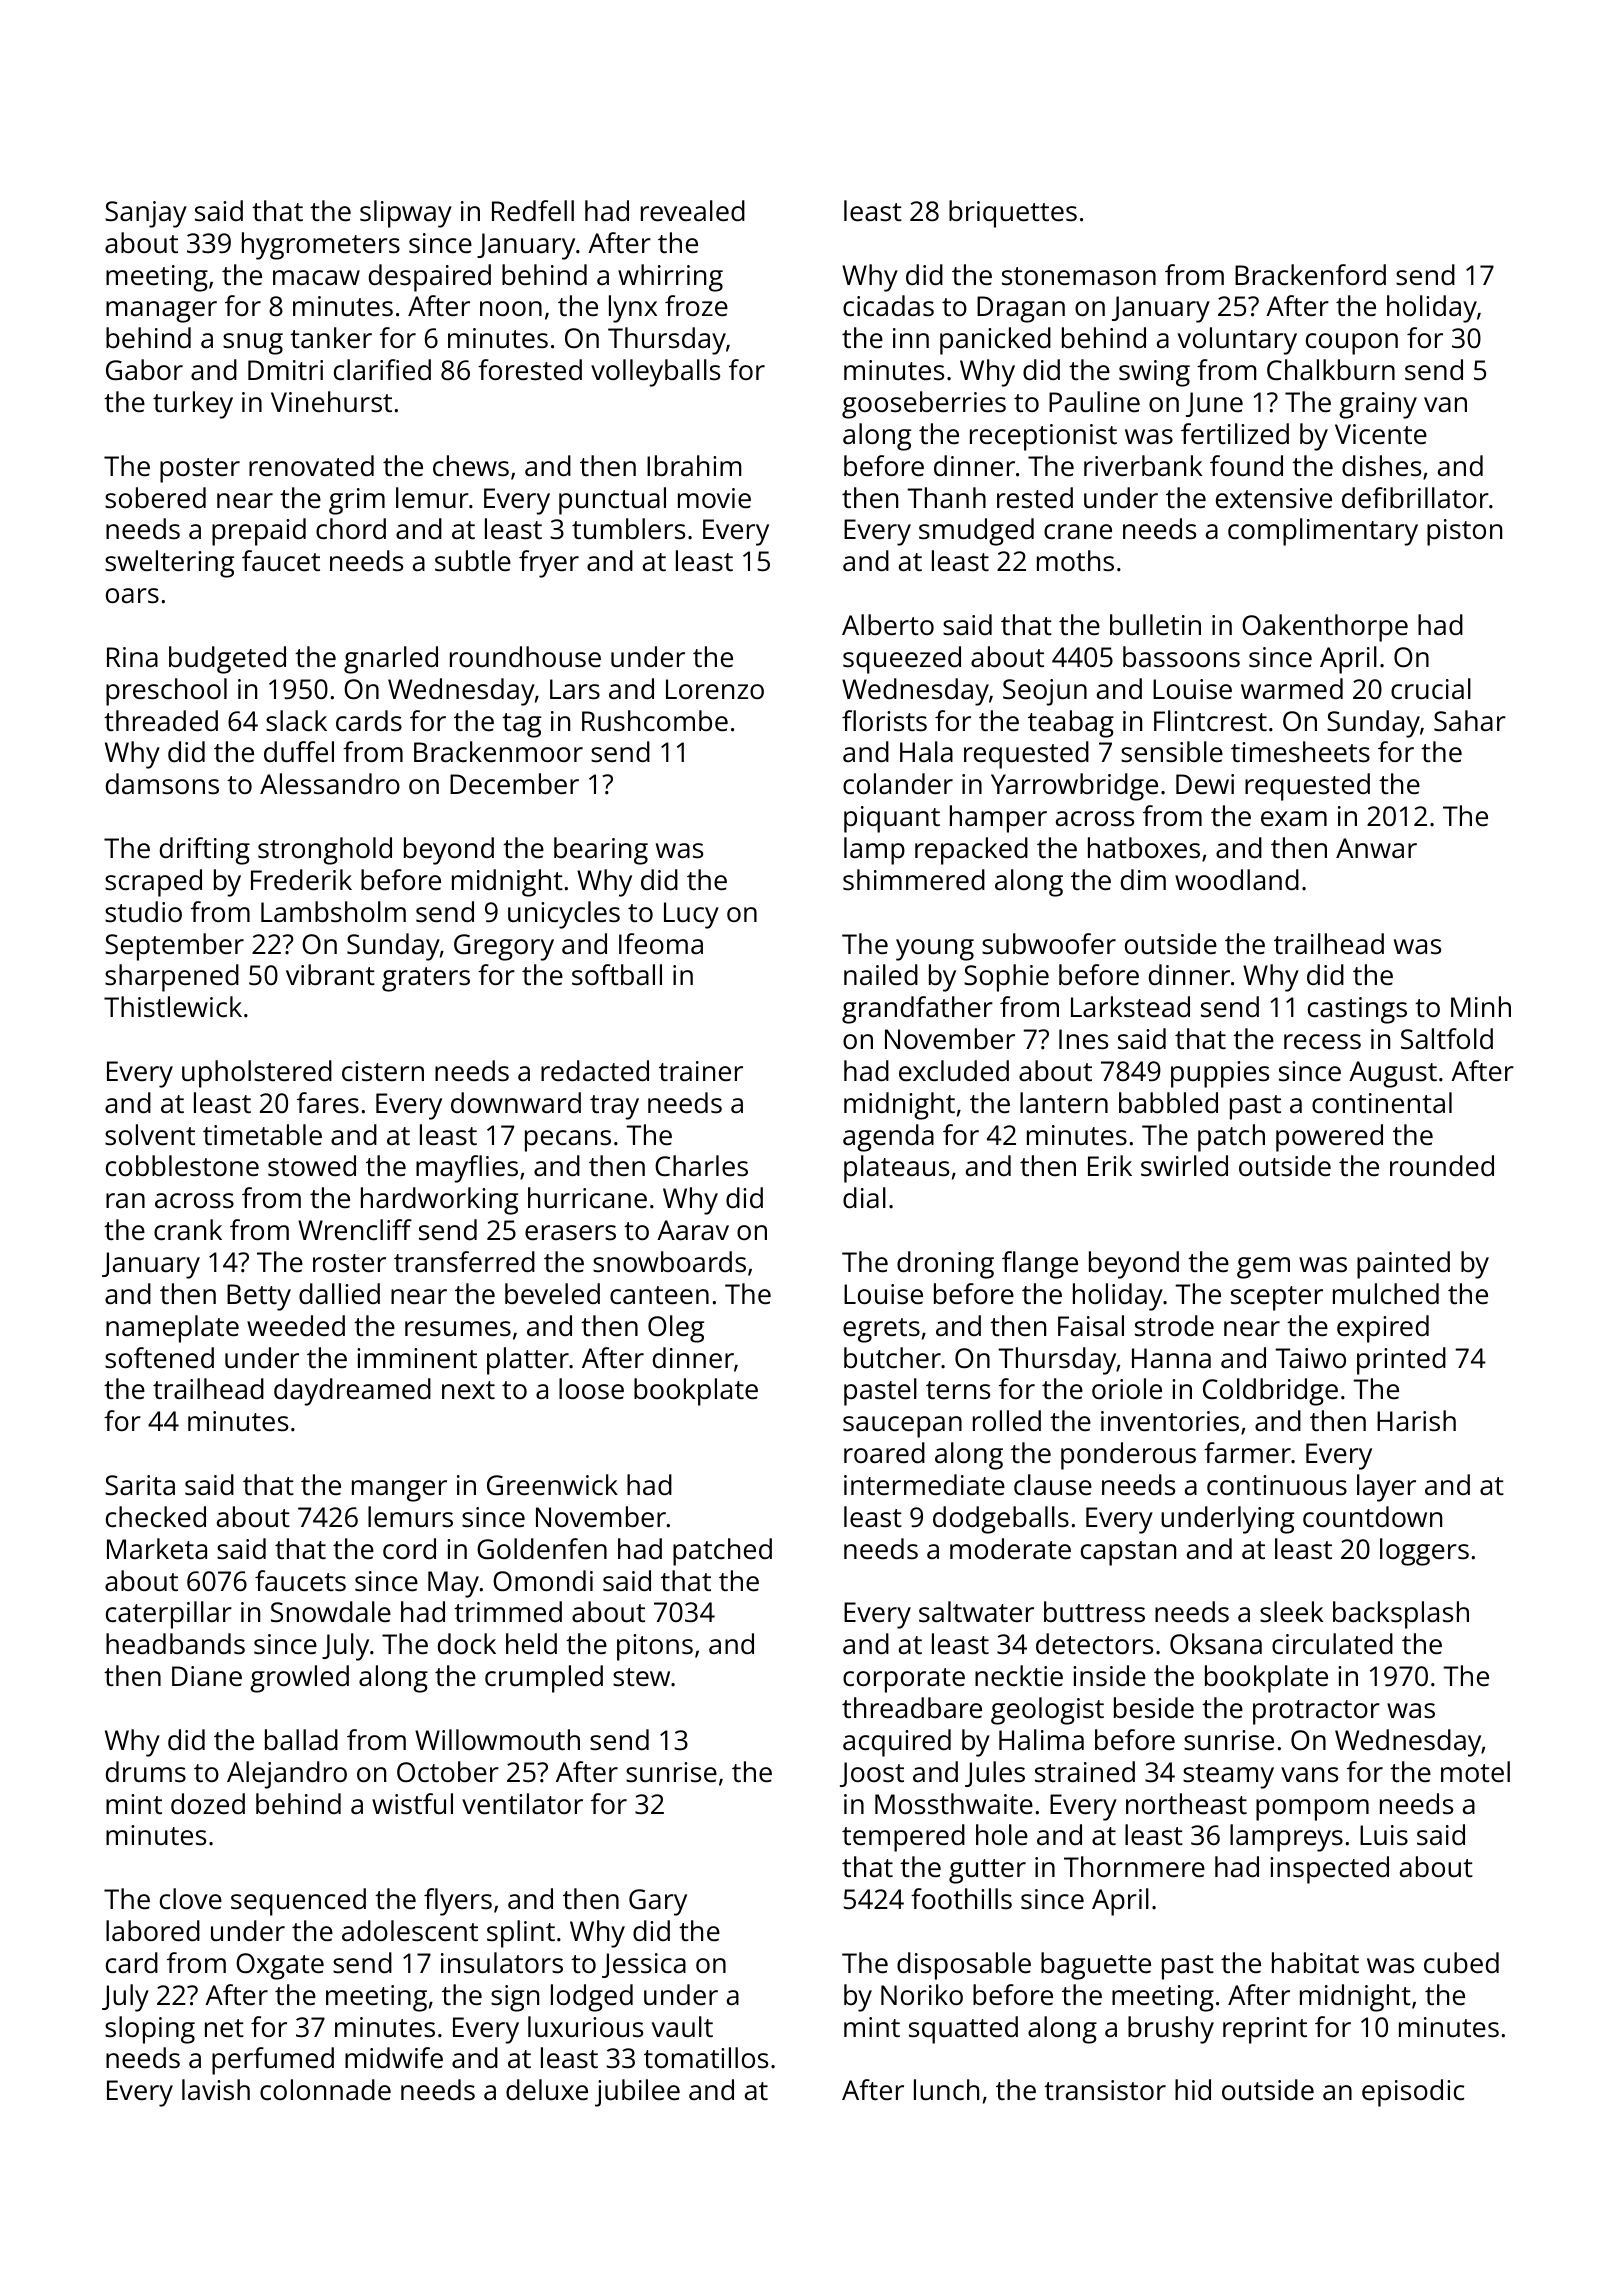  Describe the element at coordinates (352, 1392) in the document. I see `daydreamed` at that location.
